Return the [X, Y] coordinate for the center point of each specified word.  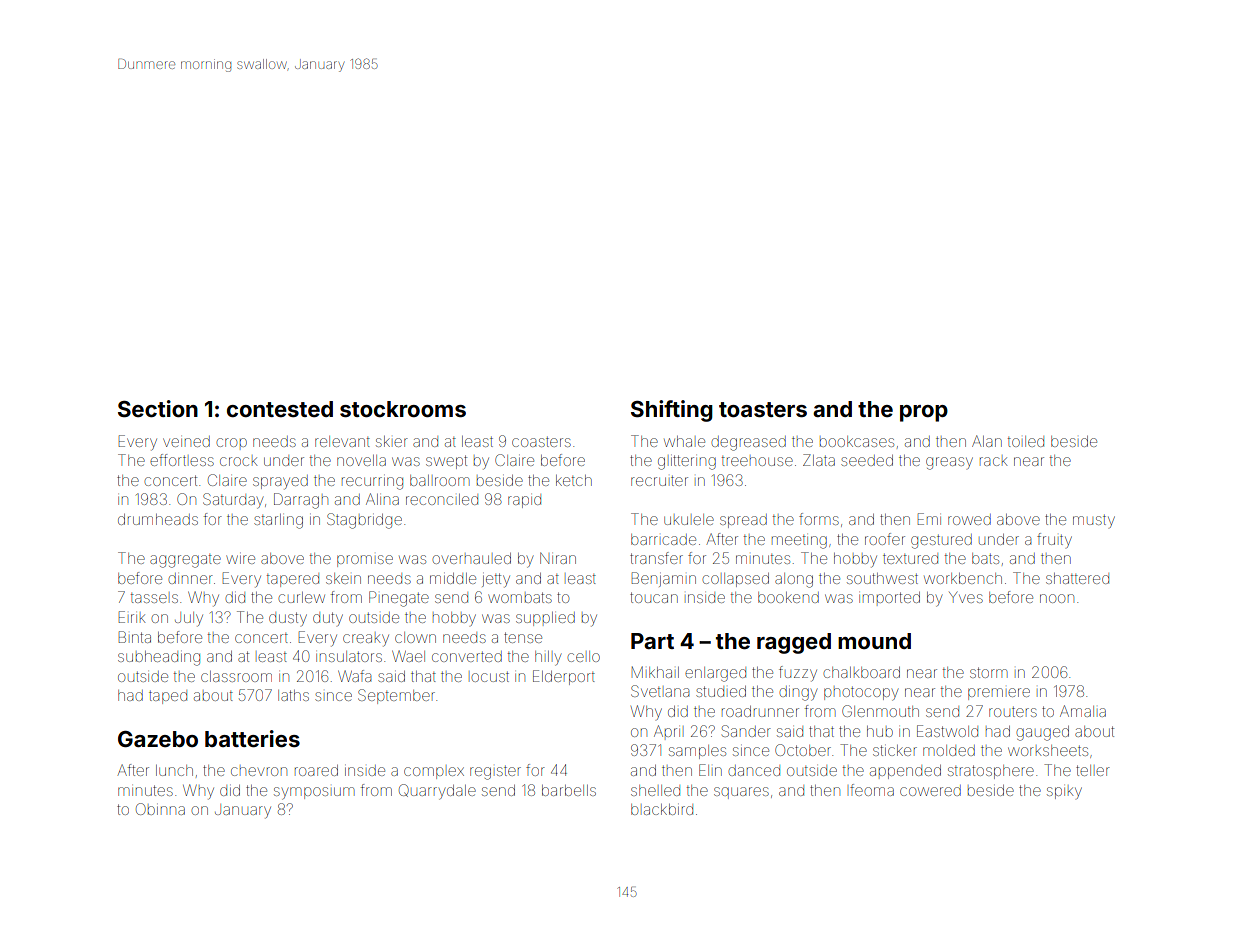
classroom [236, 676]
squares [741, 793]
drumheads [158, 519]
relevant [342, 441]
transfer [656, 558]
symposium [314, 793]
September [396, 696]
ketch [574, 480]
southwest [882, 578]
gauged [1043, 733]
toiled [1026, 441]
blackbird [662, 809]
